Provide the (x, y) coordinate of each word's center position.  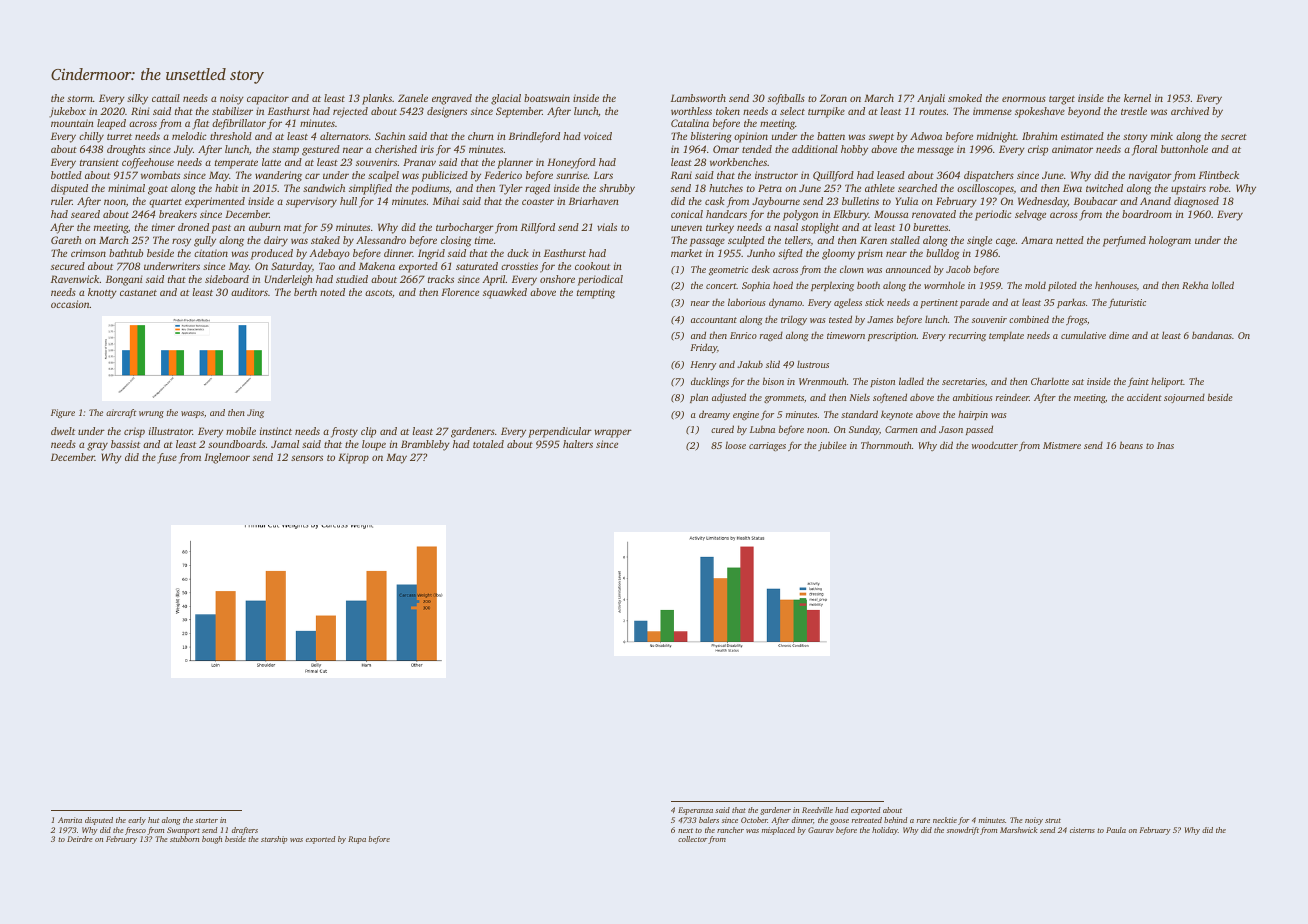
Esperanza (695, 811)
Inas (1165, 445)
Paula (1116, 830)
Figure (63, 413)
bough (212, 840)
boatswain (547, 98)
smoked (965, 98)
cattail (166, 98)
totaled (488, 444)
